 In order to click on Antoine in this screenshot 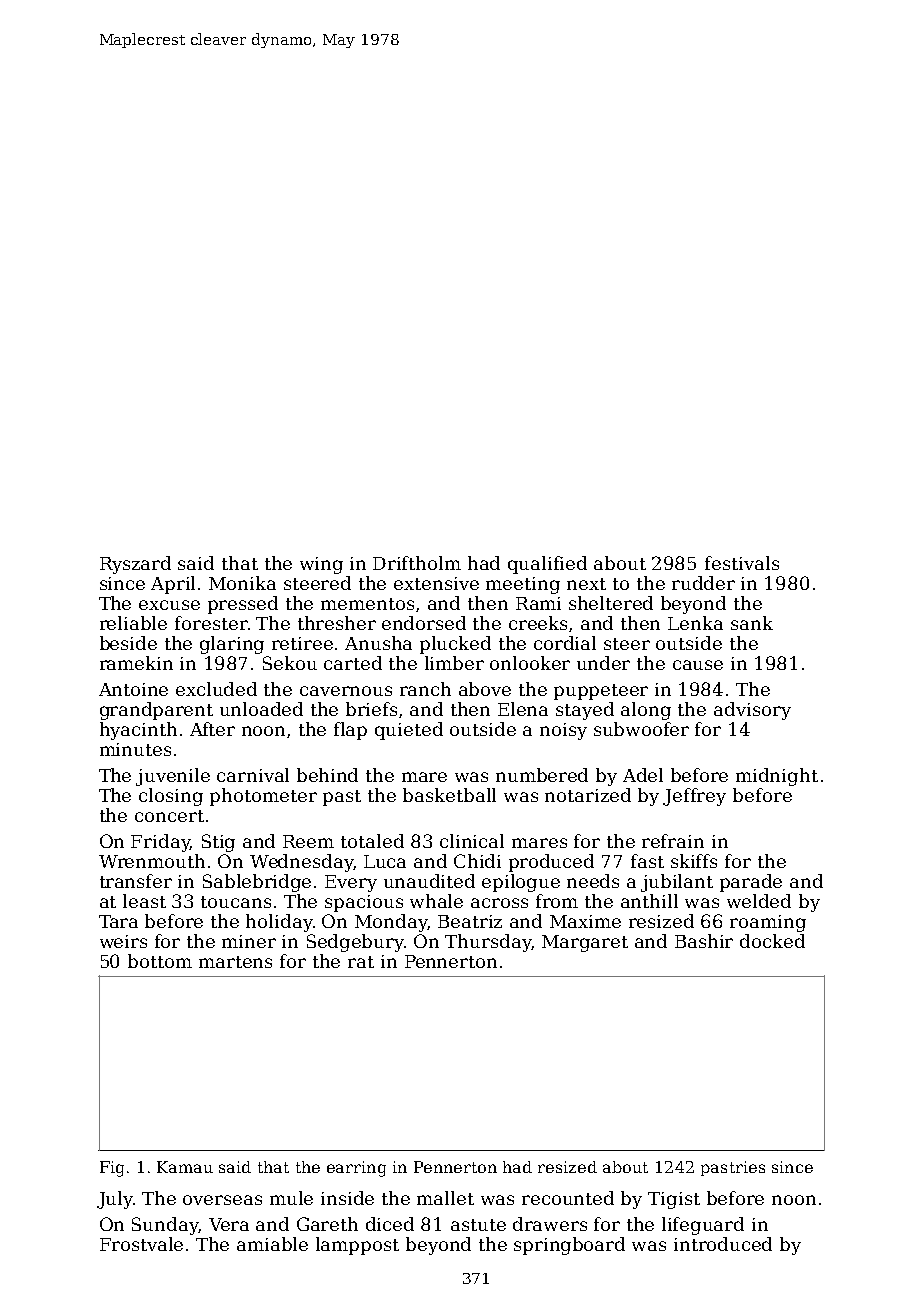, I will do `click(133, 689)`.
